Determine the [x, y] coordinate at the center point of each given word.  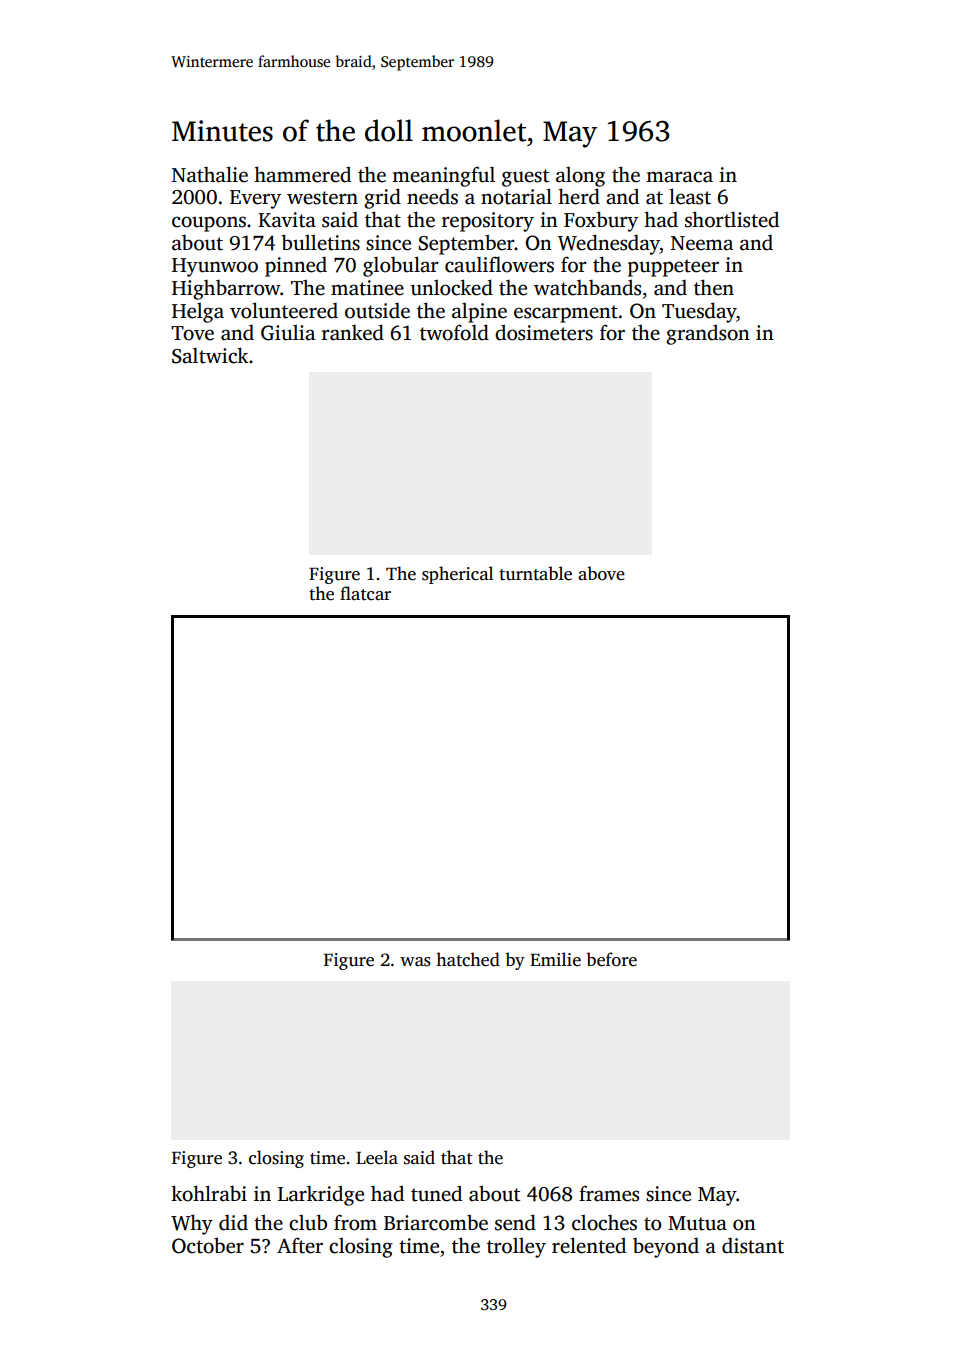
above [601, 573]
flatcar [365, 593]
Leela [377, 1157]
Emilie [555, 959]
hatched [468, 959]
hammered [302, 174]
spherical [458, 575]
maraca [679, 177]
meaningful [443, 176]
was [415, 962]
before [611, 959]
